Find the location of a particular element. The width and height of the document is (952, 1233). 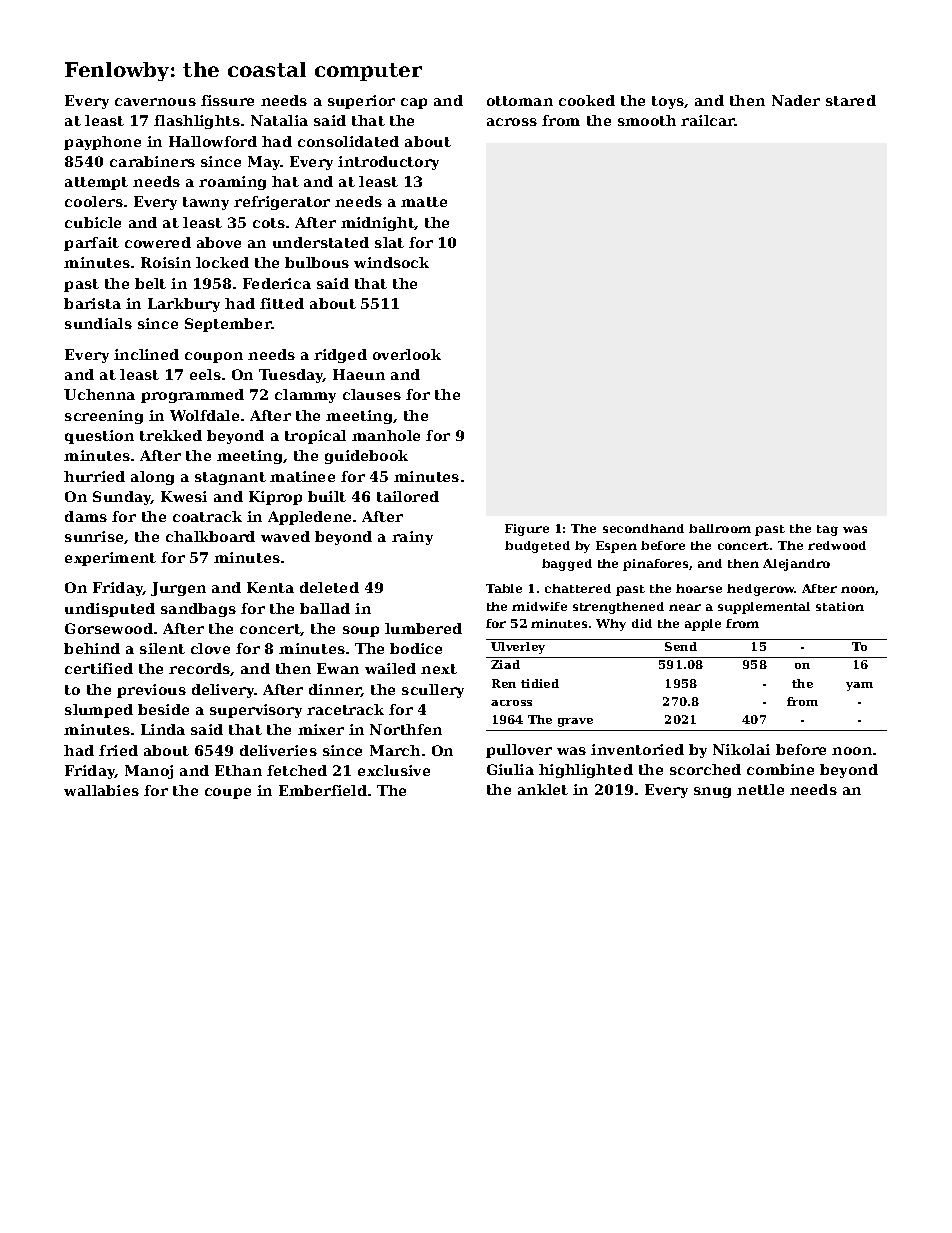

wallabies is located at coordinates (101, 790).
